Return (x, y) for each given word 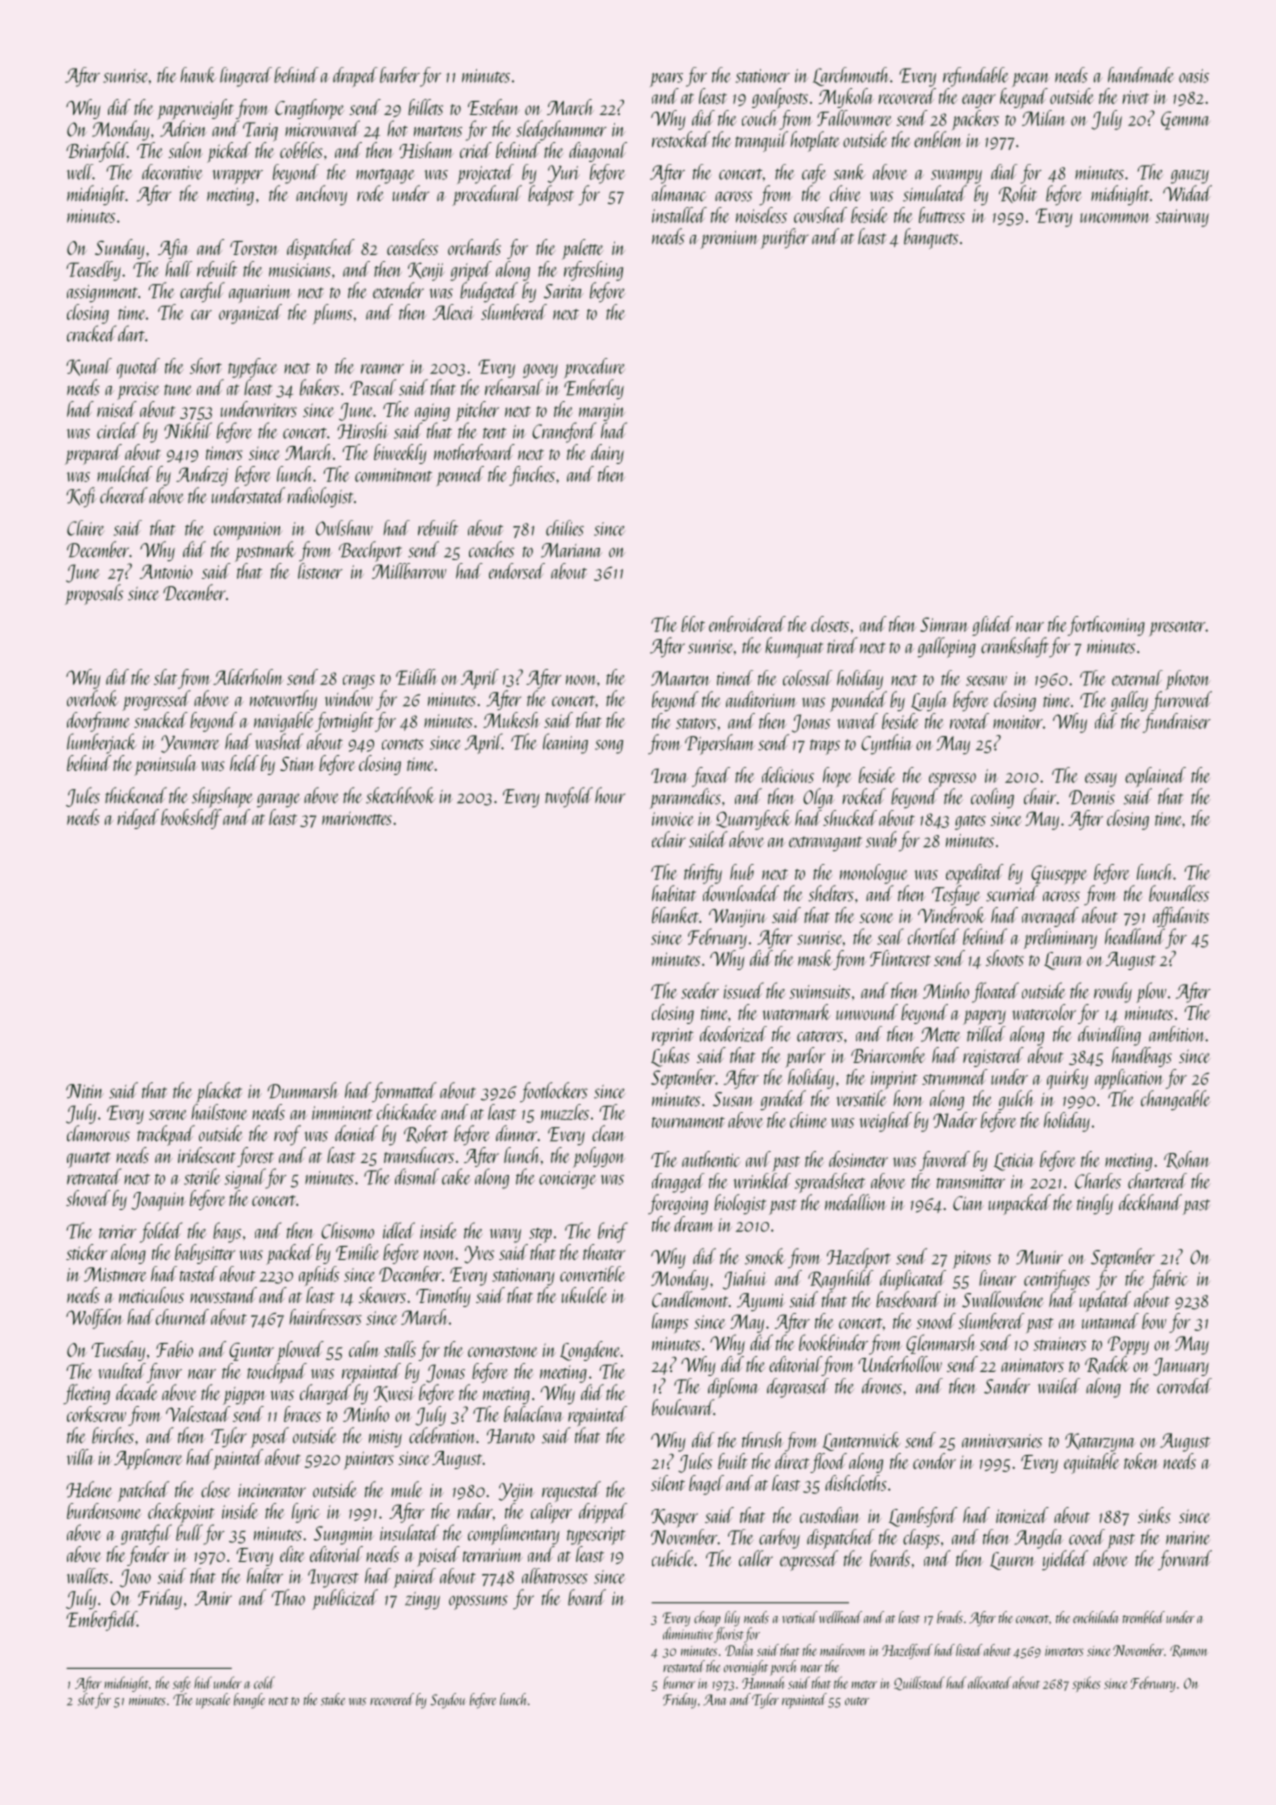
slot (86, 1699)
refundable (975, 77)
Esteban (493, 107)
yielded (1065, 1560)
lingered (246, 77)
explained (1155, 777)
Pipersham (719, 744)
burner (679, 1682)
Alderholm (248, 677)
